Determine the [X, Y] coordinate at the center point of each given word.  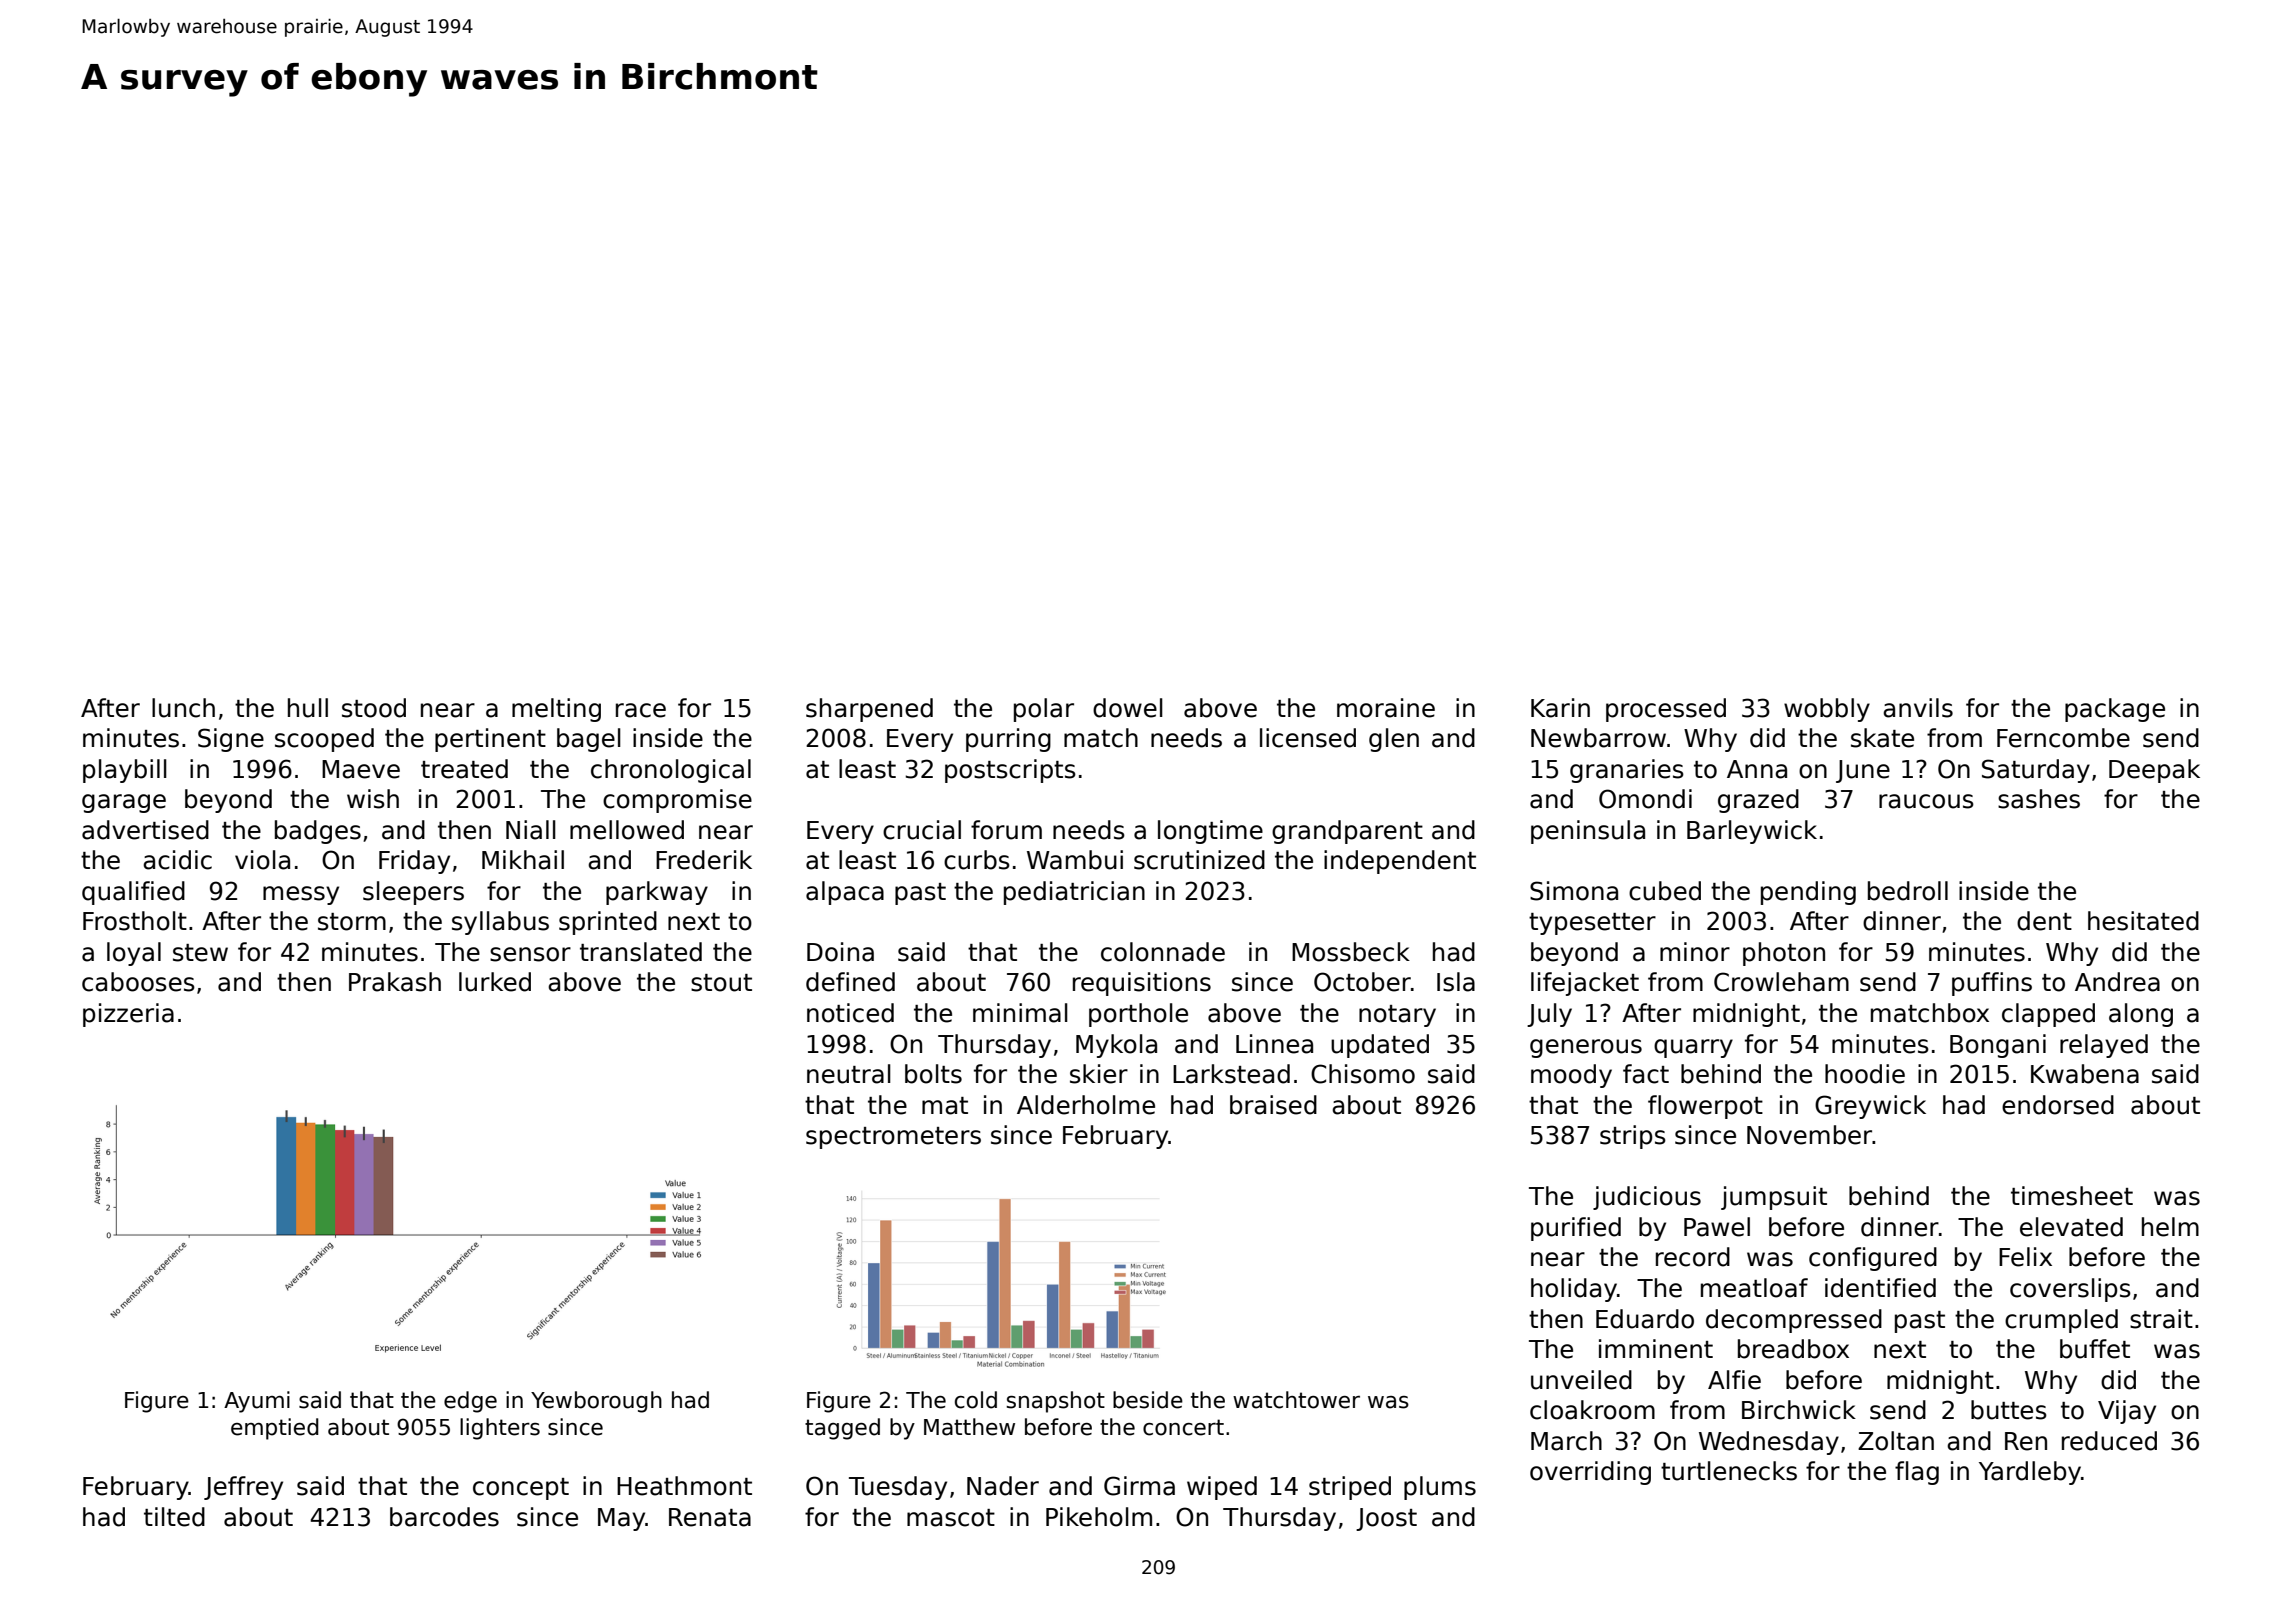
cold [976, 1400]
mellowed [627, 830]
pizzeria [128, 1015]
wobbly [1827, 710]
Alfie [1734, 1380]
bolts [933, 1074]
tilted [174, 1517]
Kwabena [2085, 1074]
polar [1044, 710]
